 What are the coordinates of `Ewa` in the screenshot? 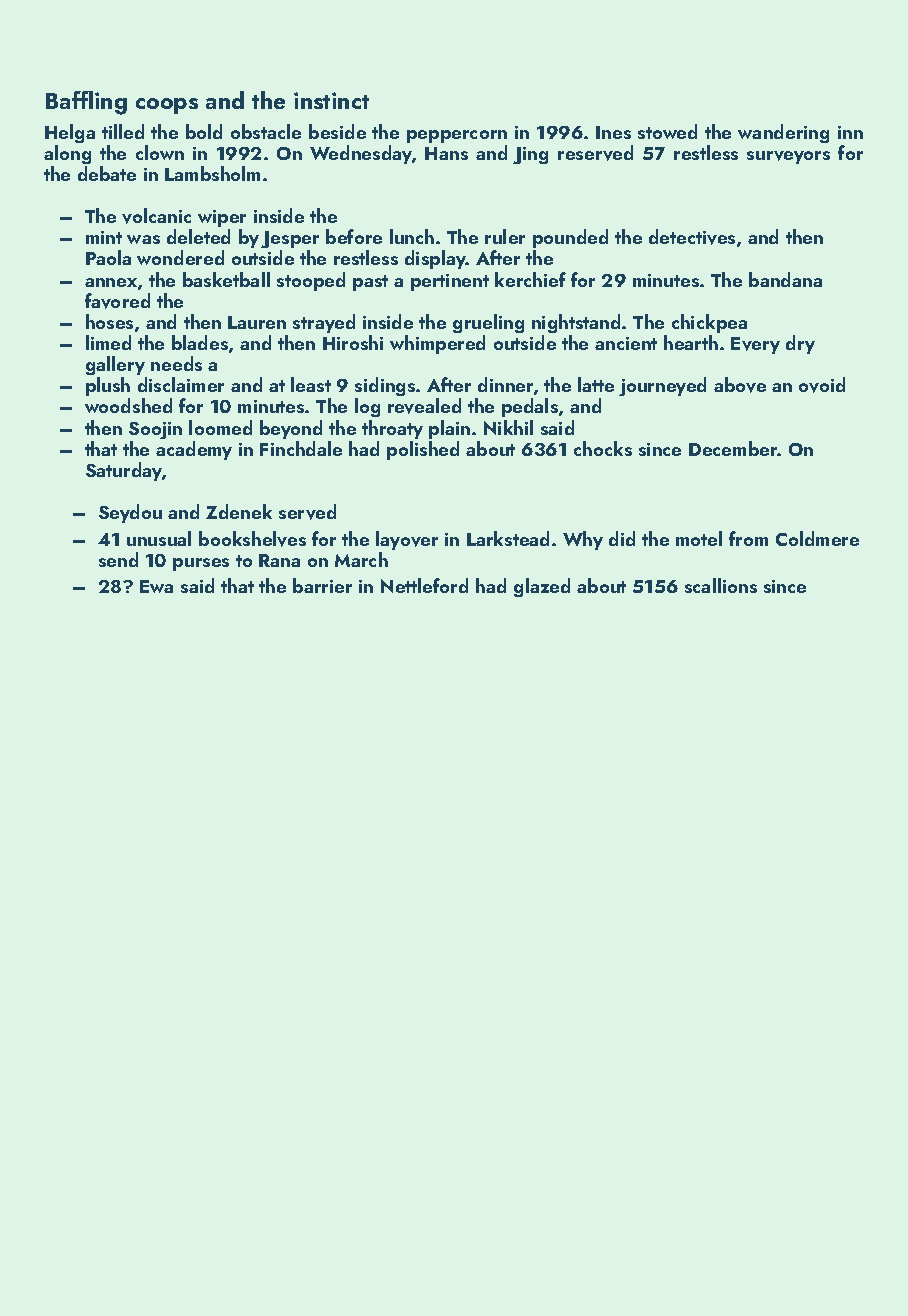 It's located at (156, 586).
